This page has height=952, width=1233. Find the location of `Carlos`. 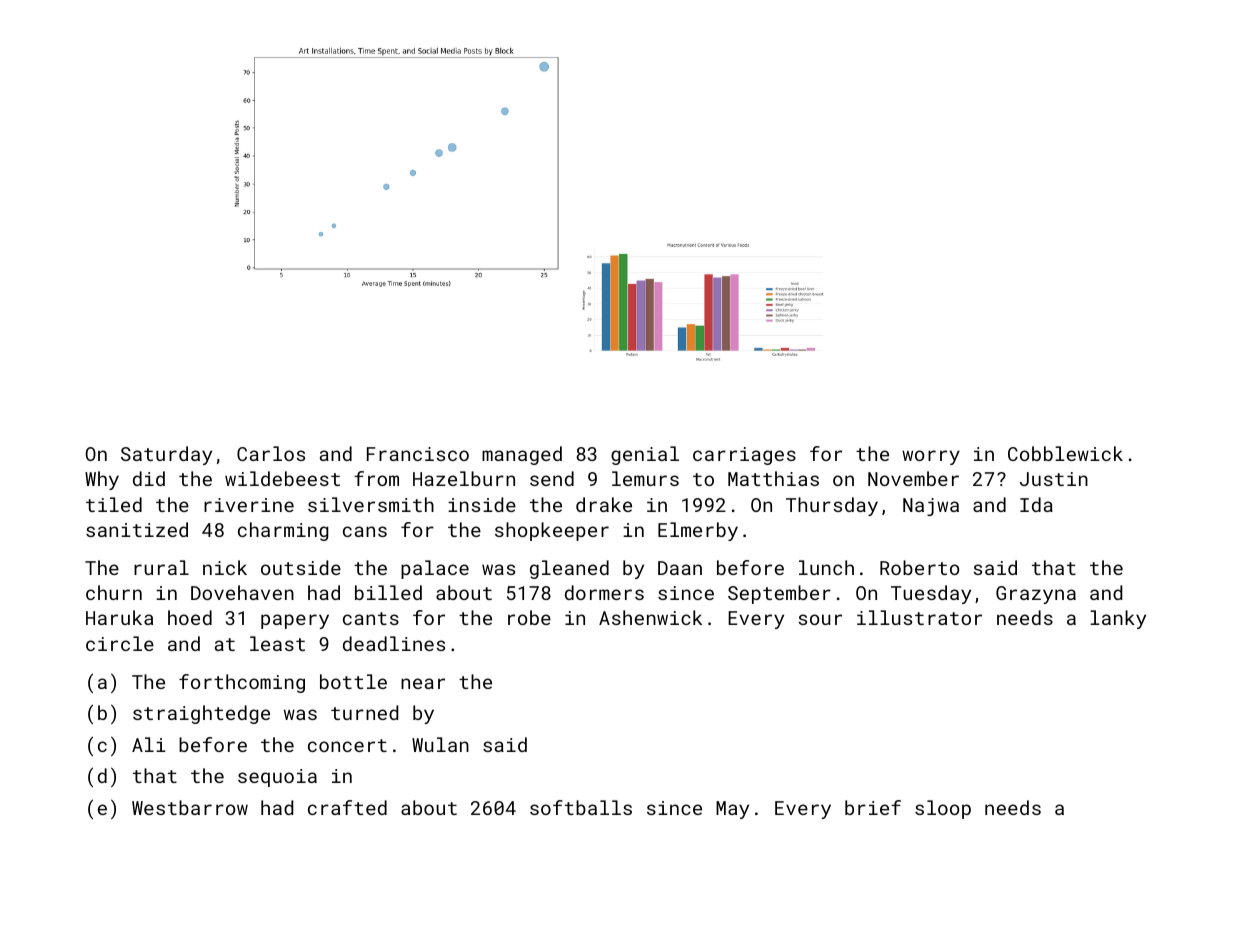

Carlos is located at coordinates (271, 453).
